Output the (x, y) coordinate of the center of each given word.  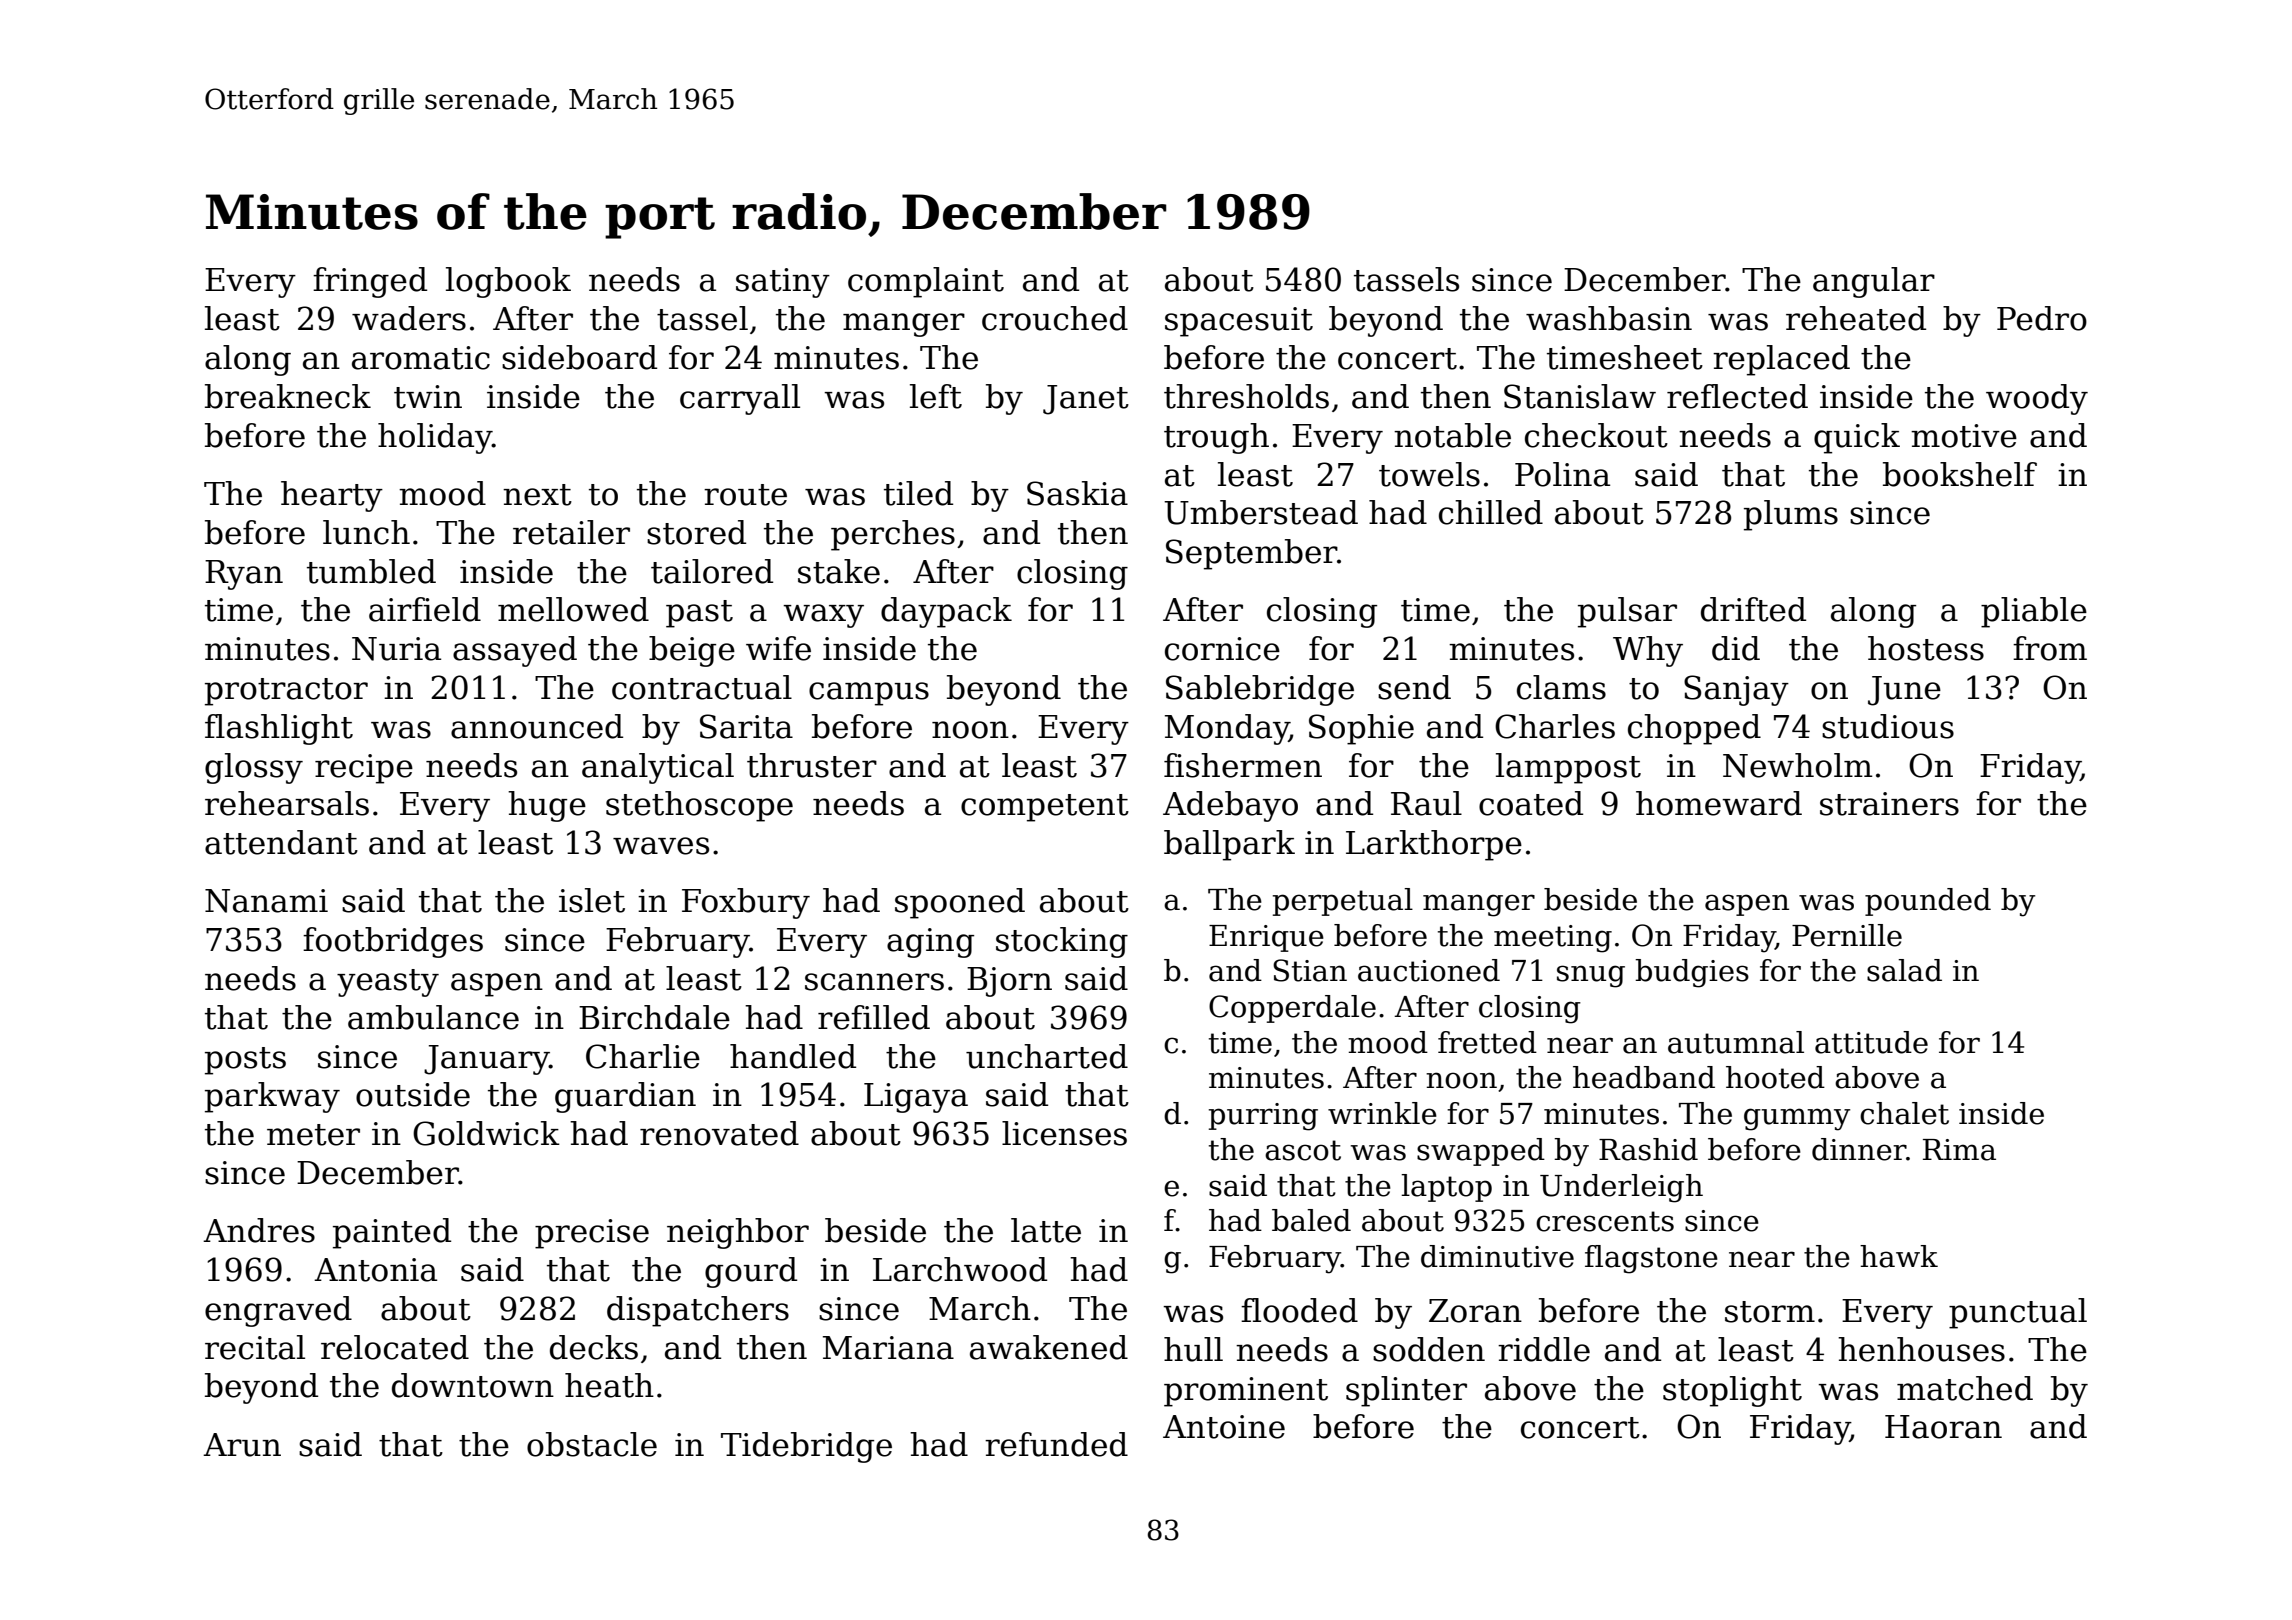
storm (1770, 1312)
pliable (2034, 612)
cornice (1222, 649)
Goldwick (486, 1133)
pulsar (1627, 612)
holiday (435, 438)
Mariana (888, 1348)
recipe (364, 769)
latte (1046, 1230)
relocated (395, 1347)
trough (1216, 438)
